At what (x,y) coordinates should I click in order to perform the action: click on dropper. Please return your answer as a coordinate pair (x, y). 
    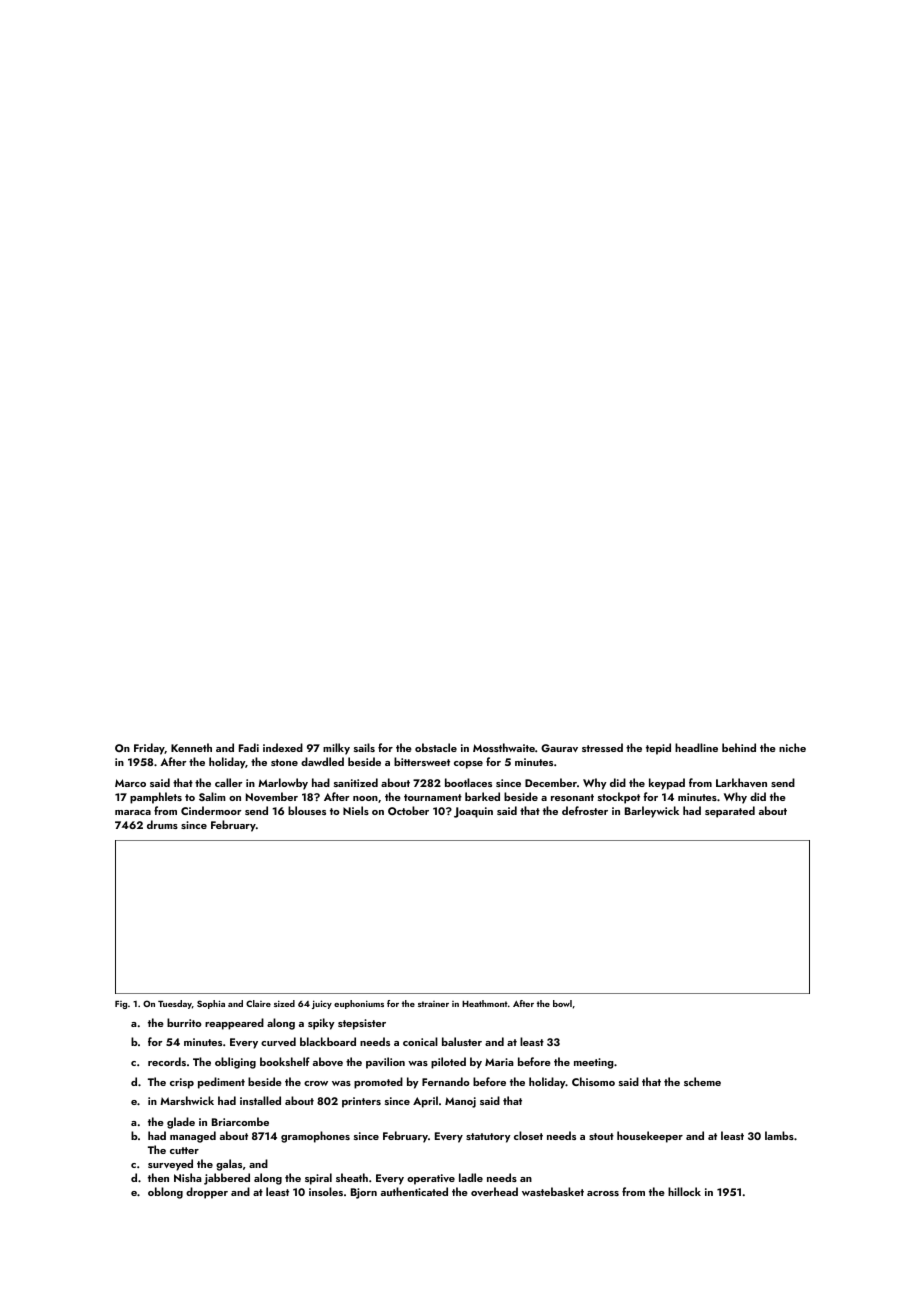
    Looking at the image, I should click on (207, 1193).
